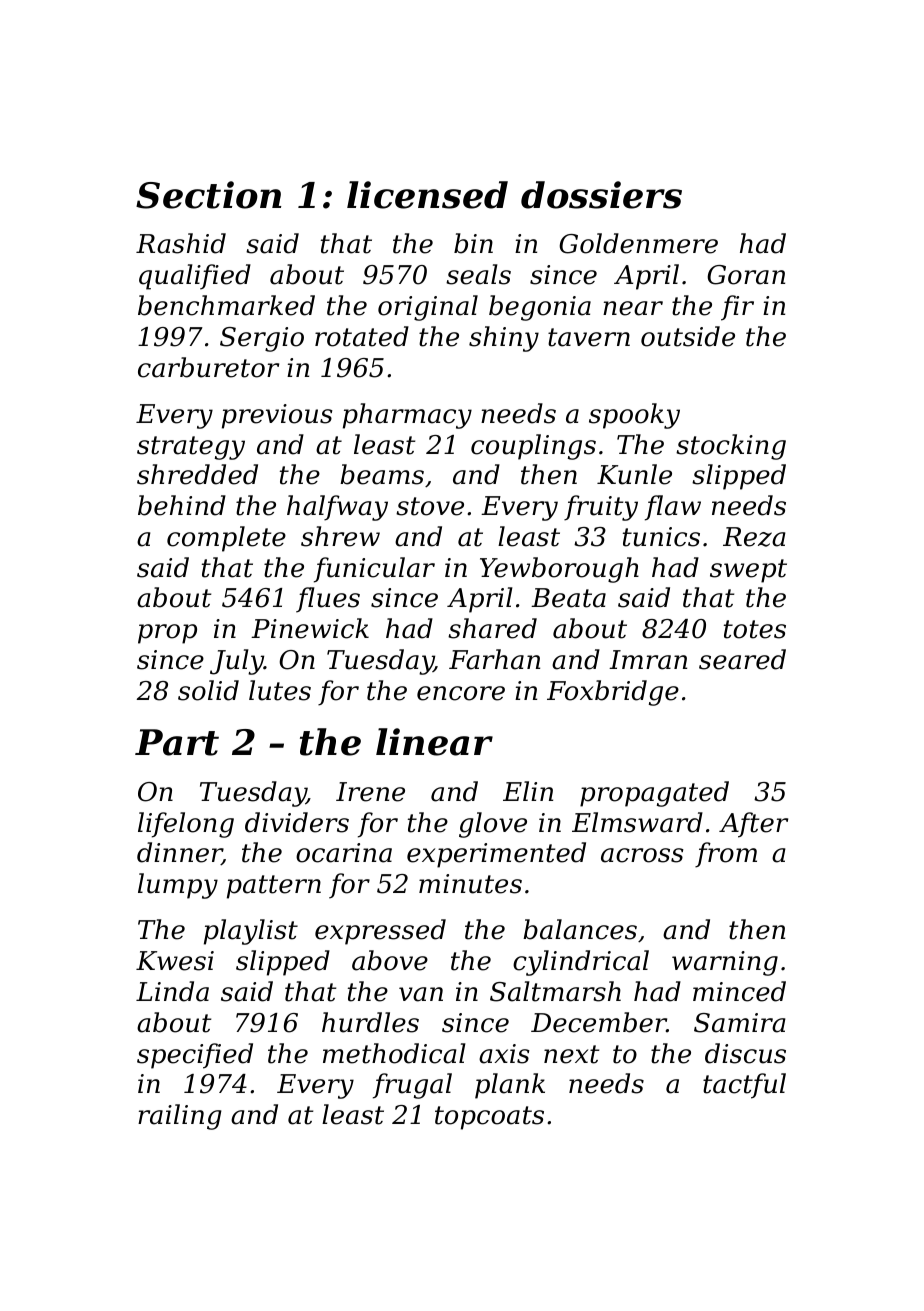  I want to click on Section, so click(208, 195).
